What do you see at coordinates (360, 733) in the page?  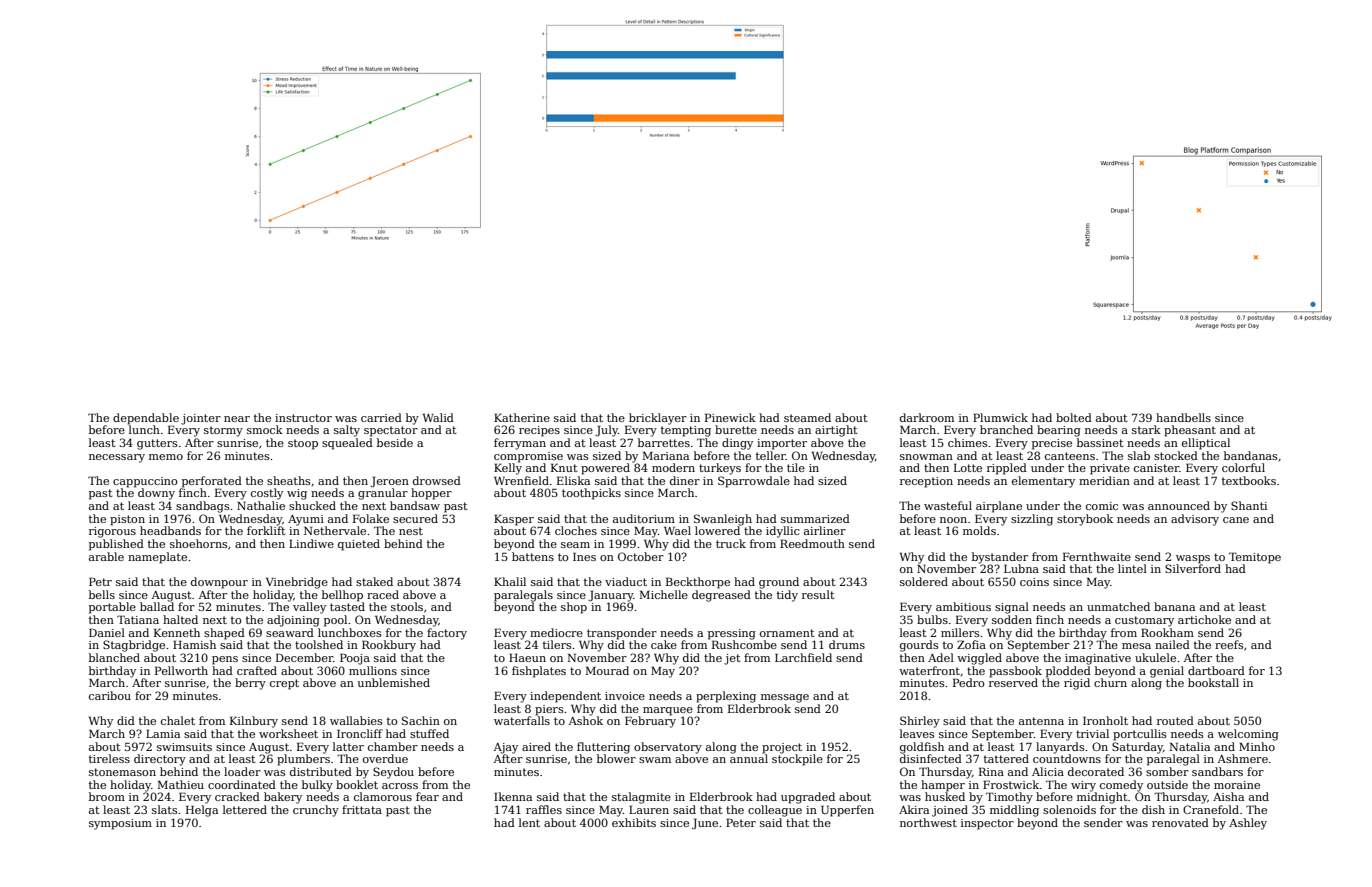 I see `Ironcliff` at bounding box center [360, 733].
